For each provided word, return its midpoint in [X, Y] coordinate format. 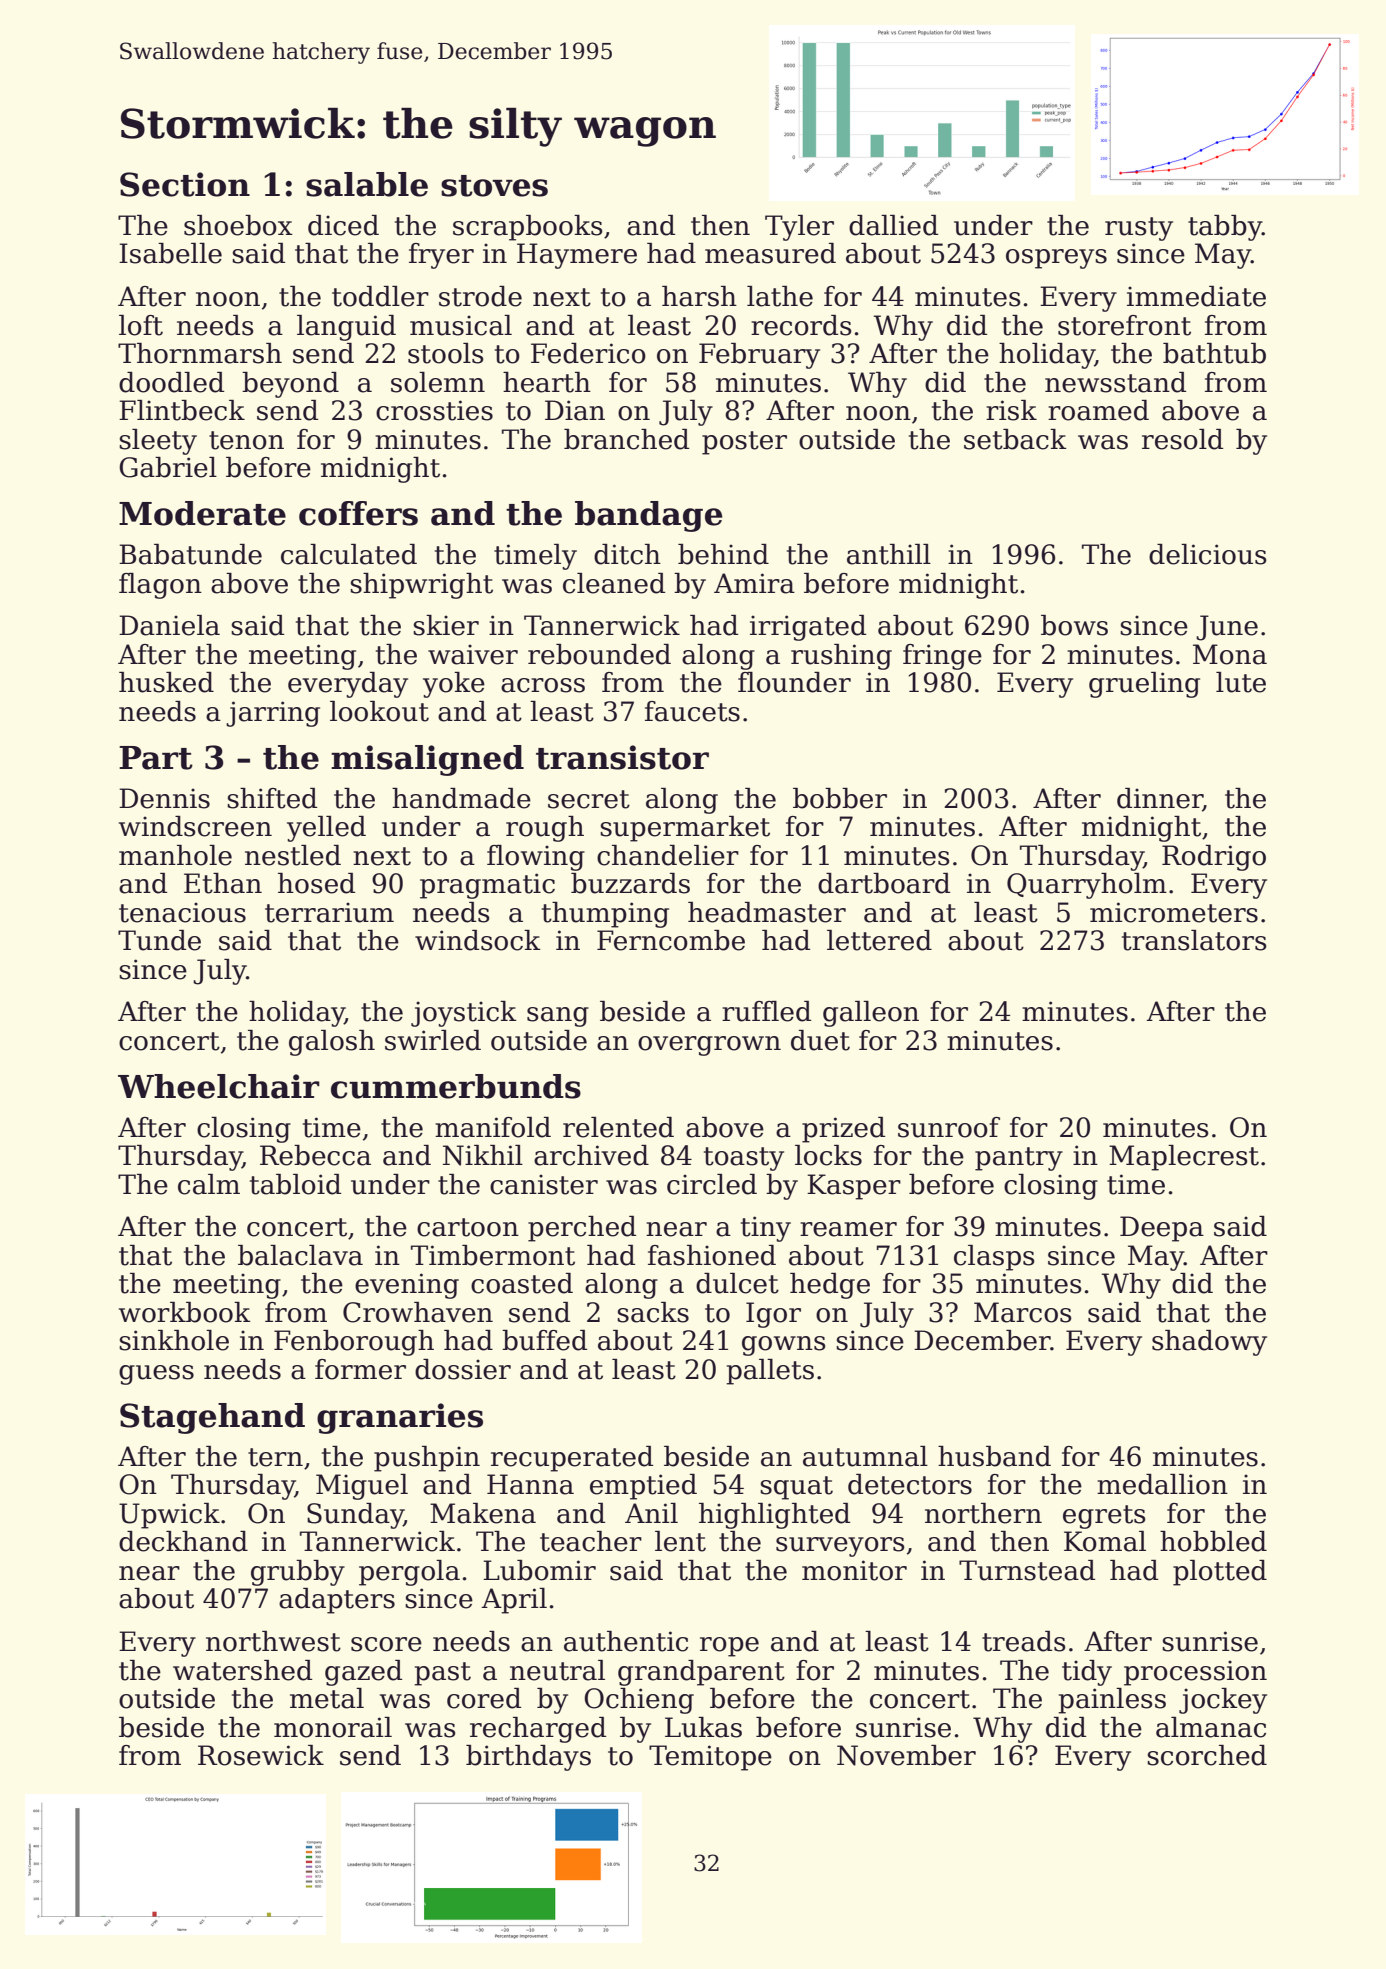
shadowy [1209, 1343]
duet [820, 1040]
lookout [379, 711]
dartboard [884, 883]
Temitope [710, 1758]
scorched [1207, 1755]
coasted [522, 1283]
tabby [1225, 228]
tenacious [182, 912]
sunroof [949, 1127]
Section [185, 184]
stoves [494, 186]
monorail [333, 1727]
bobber [840, 798]
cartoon [468, 1227]
